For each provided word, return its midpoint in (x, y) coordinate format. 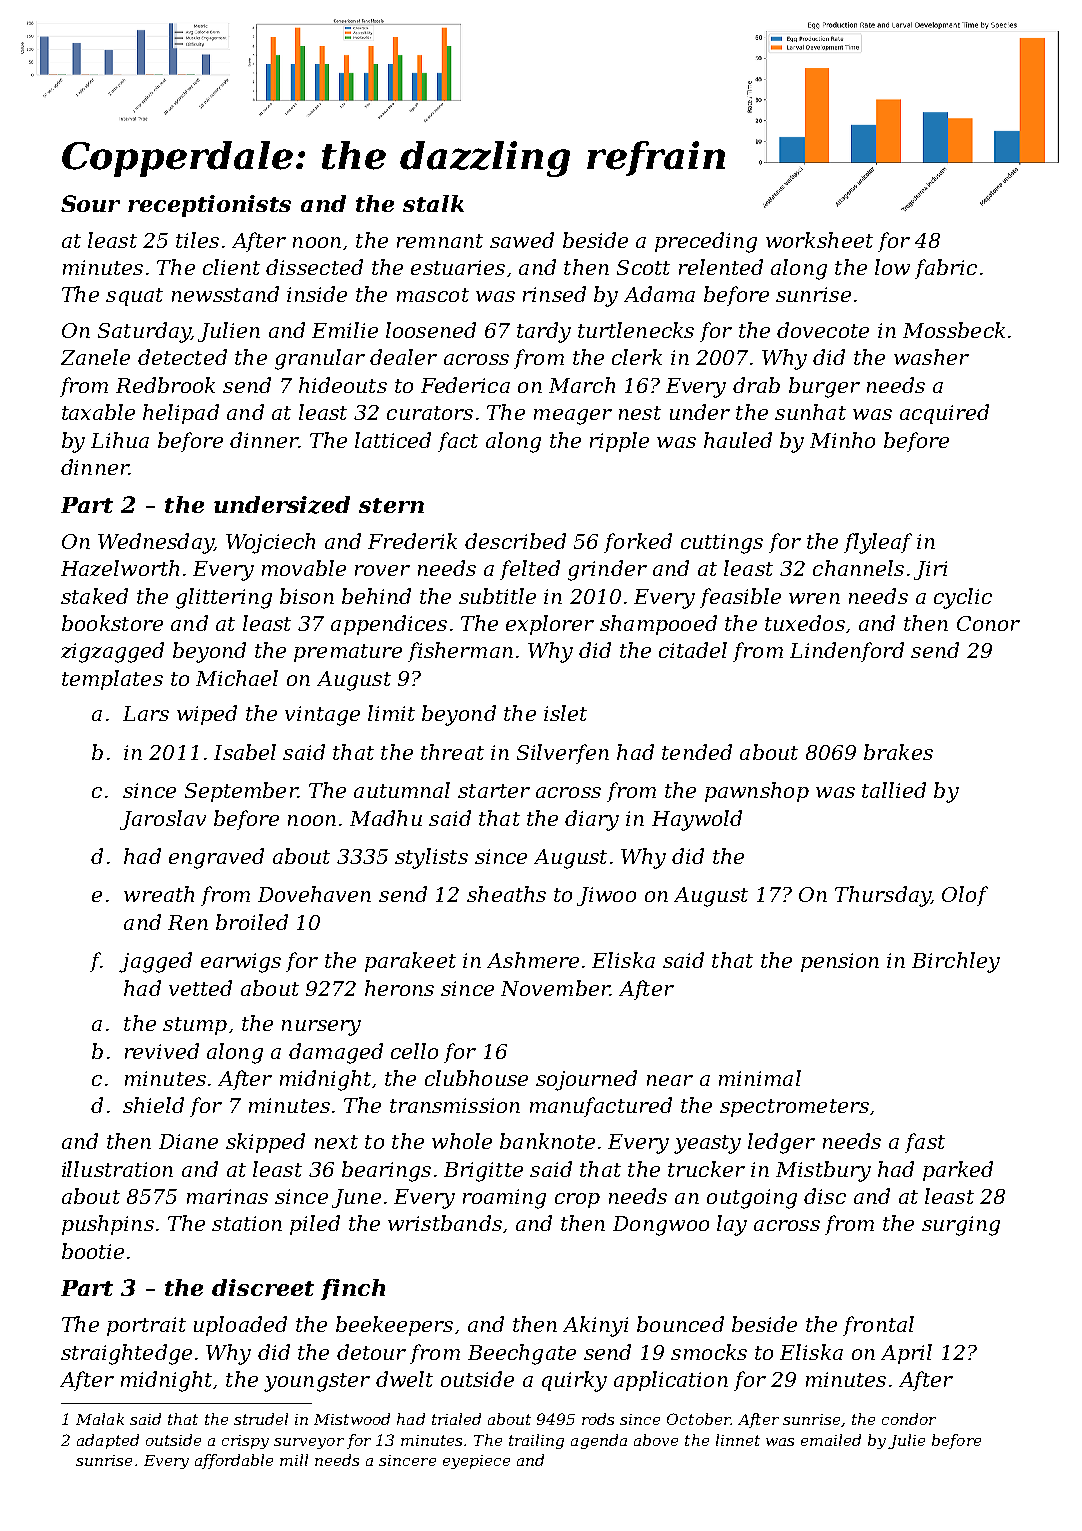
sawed (522, 240)
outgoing (752, 1199)
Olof (965, 896)
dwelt (404, 1379)
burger (824, 387)
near (670, 1080)
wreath (159, 894)
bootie (93, 1251)
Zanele (95, 357)
